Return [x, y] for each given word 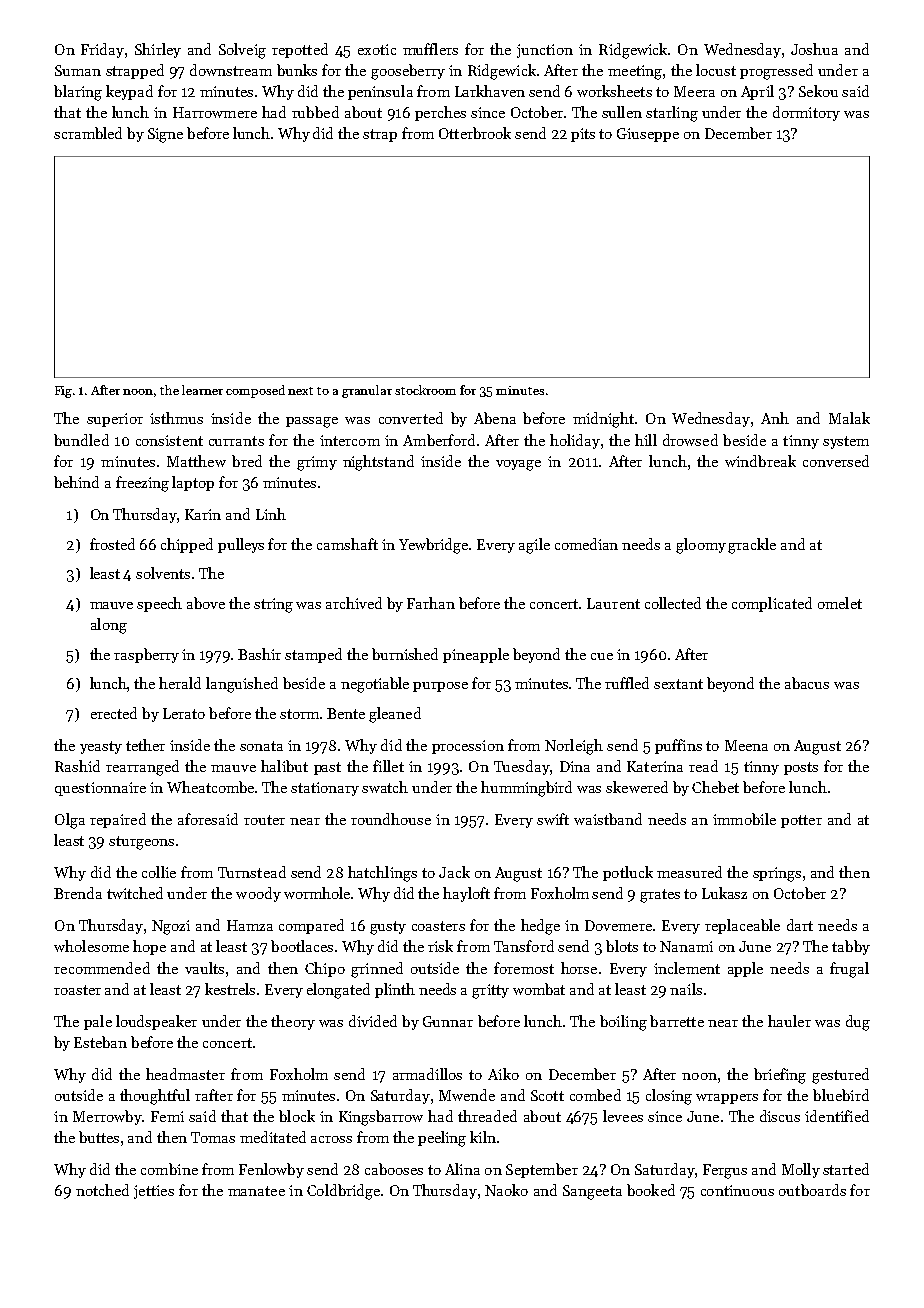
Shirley [158, 50]
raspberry [146, 655]
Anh [775, 418]
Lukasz [724, 893]
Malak [849, 418]
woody [258, 894]
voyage [518, 465]
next [300, 391]
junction [545, 51]
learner [202, 390]
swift [553, 819]
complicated [772, 604]
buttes [99, 1137]
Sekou [818, 91]
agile [534, 546]
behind [76, 482]
